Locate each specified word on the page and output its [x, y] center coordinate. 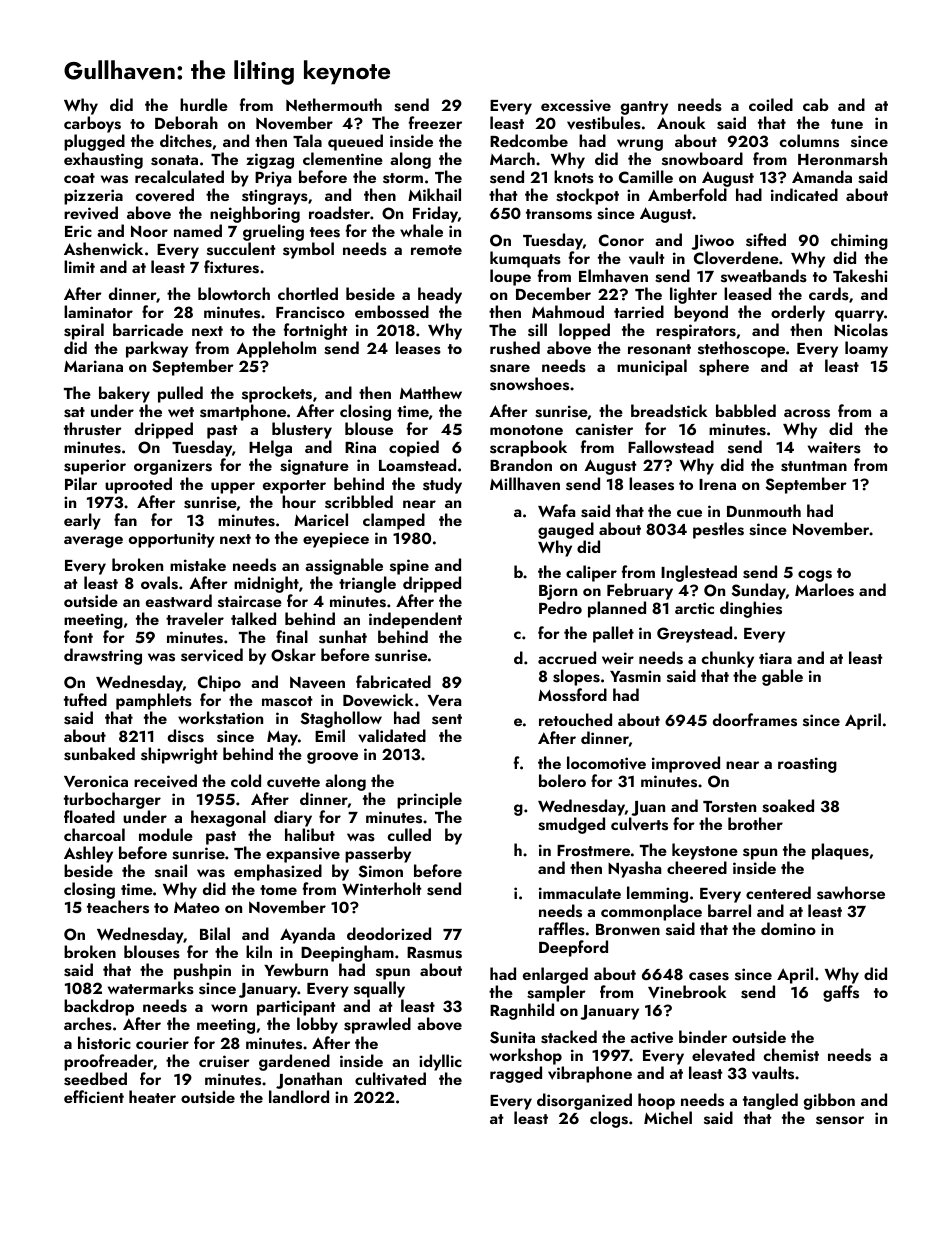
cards [829, 294]
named [198, 230]
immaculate [580, 892]
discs [186, 736]
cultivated [390, 1078]
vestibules [604, 123]
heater [152, 1096]
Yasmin [635, 676]
